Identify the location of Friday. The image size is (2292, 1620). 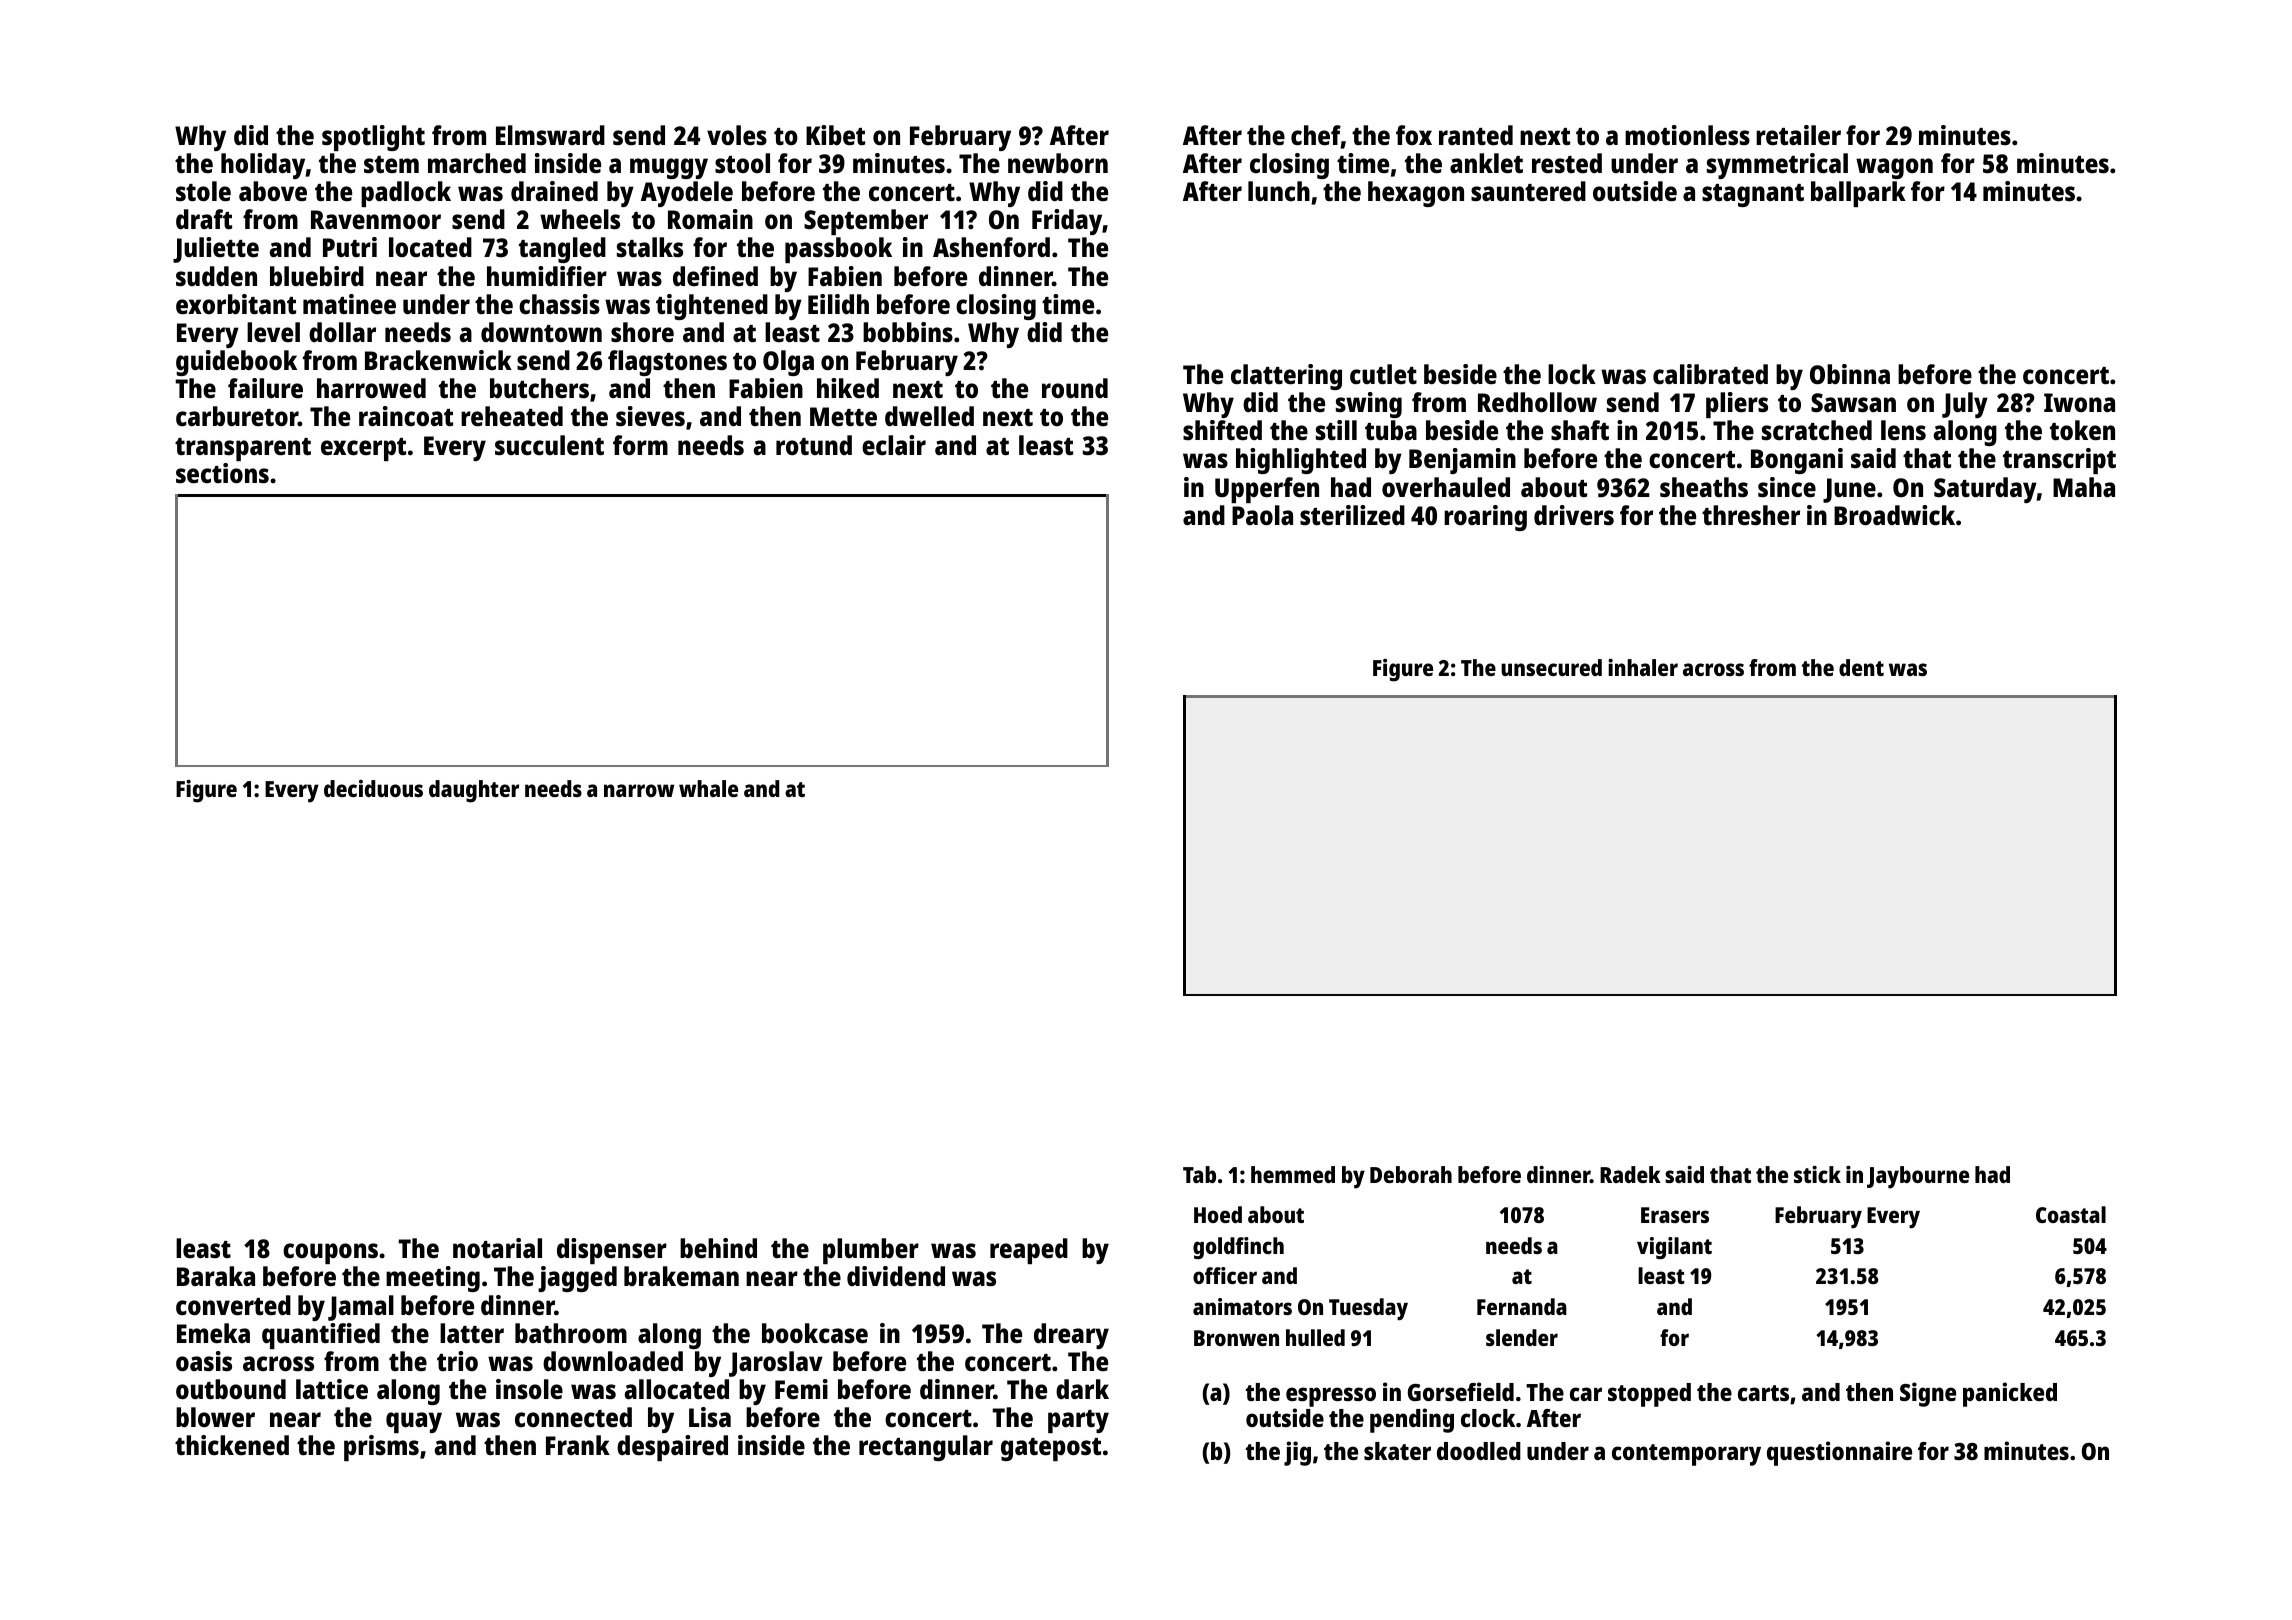
(1067, 222).
